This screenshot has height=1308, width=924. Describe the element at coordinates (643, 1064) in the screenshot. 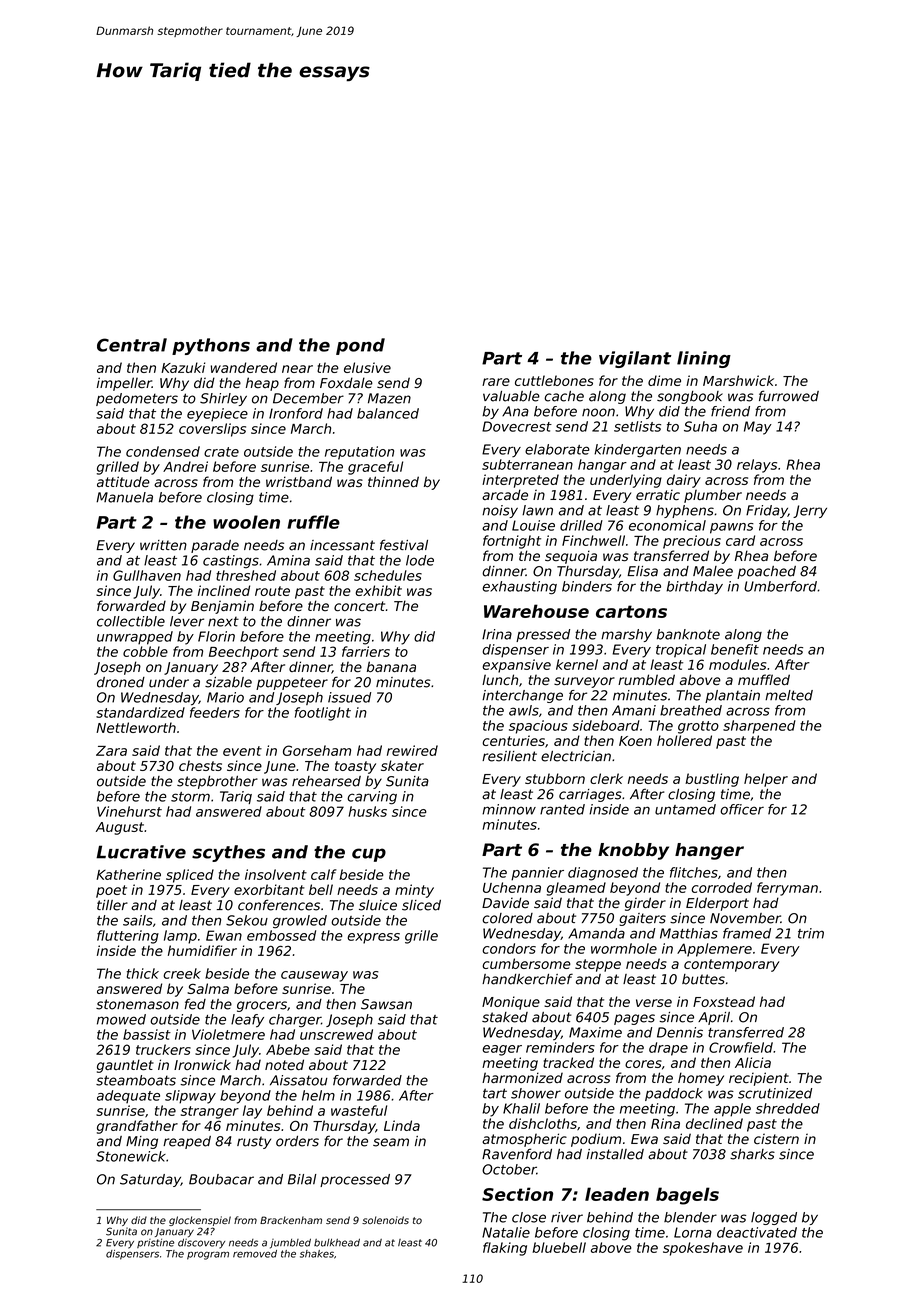

I see `cores` at that location.
